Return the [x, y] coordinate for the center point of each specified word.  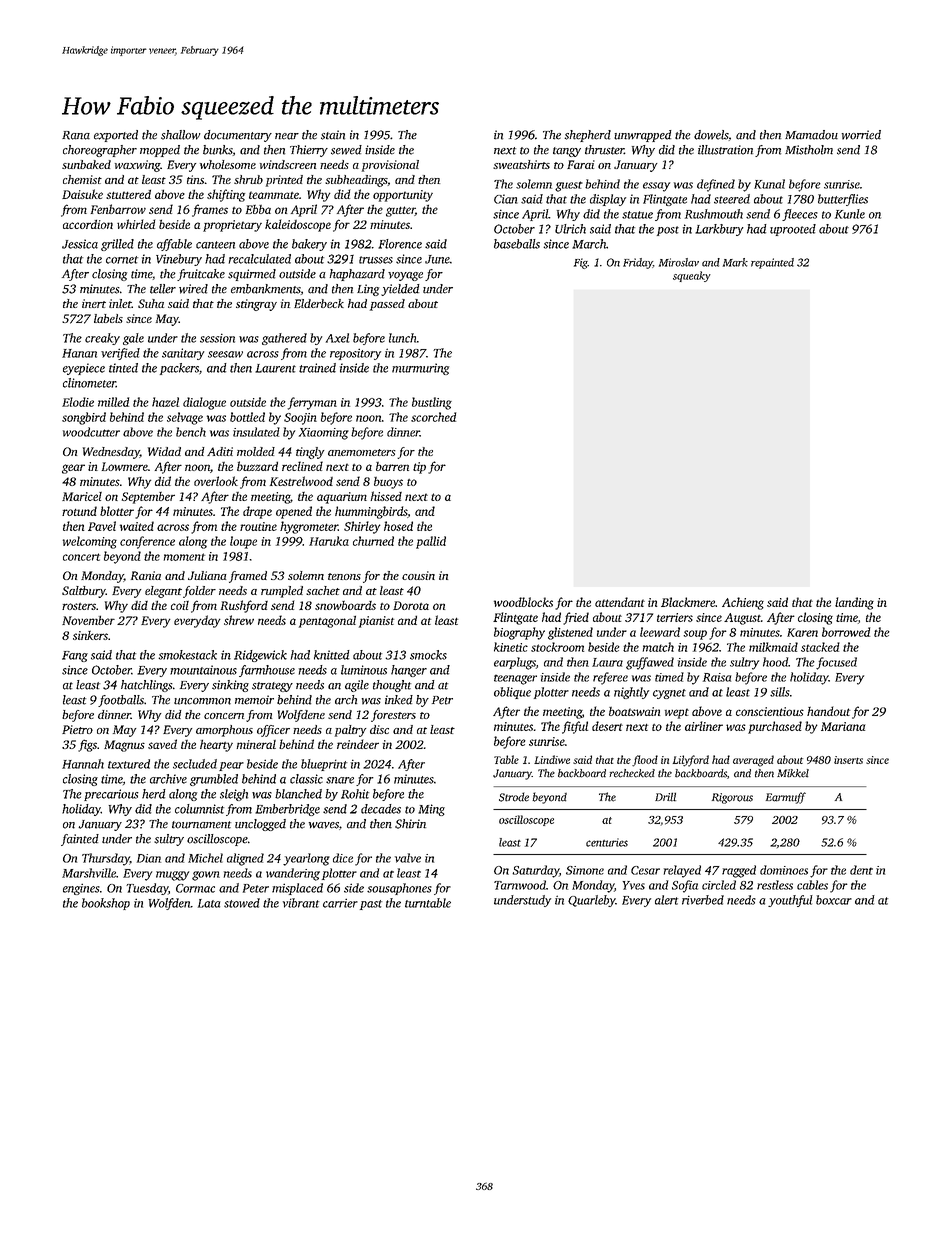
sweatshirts [521, 164]
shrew [239, 620]
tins [195, 179]
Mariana [843, 726]
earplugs [515, 663]
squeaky [692, 276]
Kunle [850, 214]
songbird [84, 418]
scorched [433, 417]
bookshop [106, 904]
